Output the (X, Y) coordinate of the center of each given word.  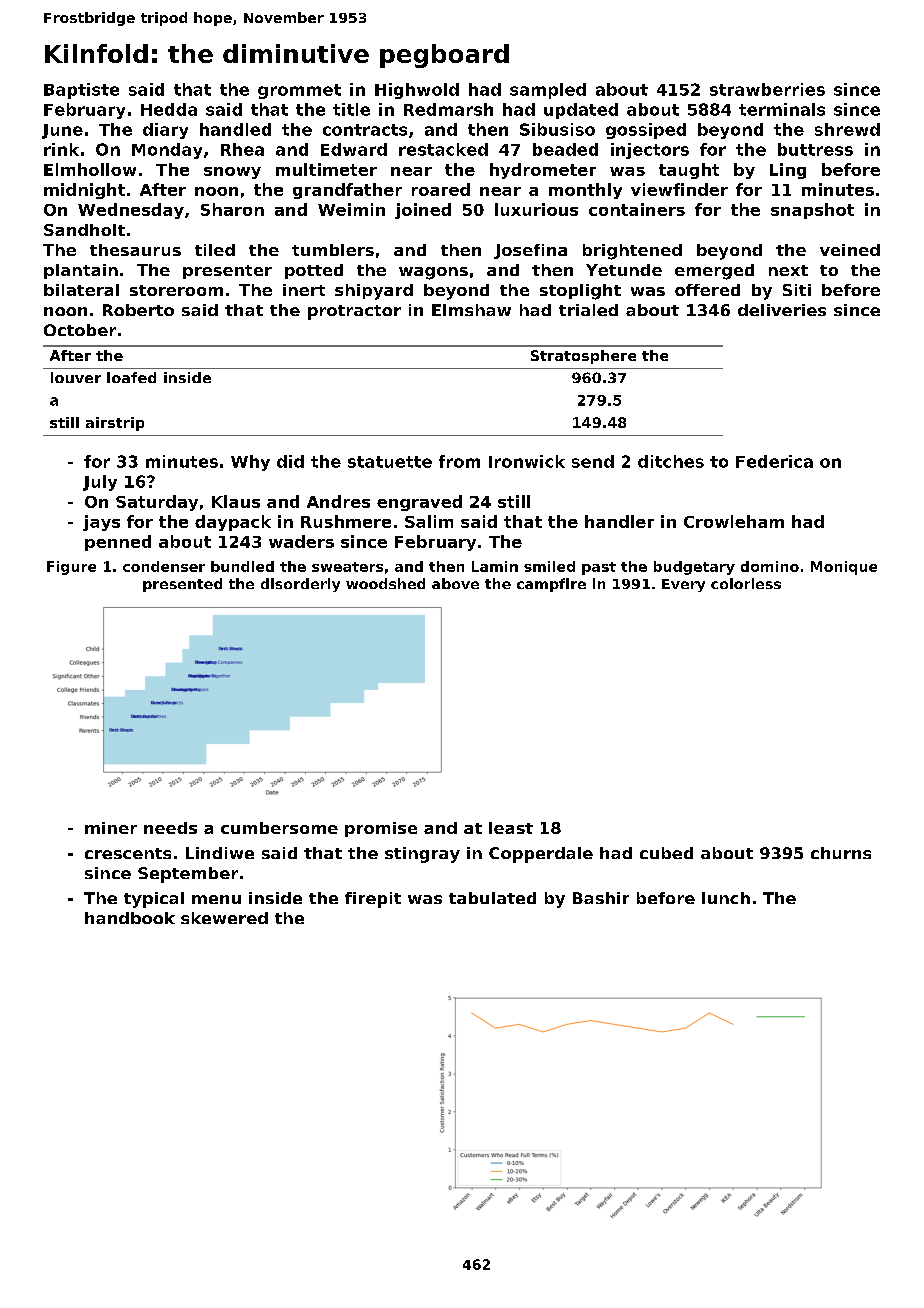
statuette (390, 462)
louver (76, 377)
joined (423, 211)
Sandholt (84, 230)
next (788, 270)
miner (111, 828)
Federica (774, 461)
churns (841, 853)
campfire (551, 585)
